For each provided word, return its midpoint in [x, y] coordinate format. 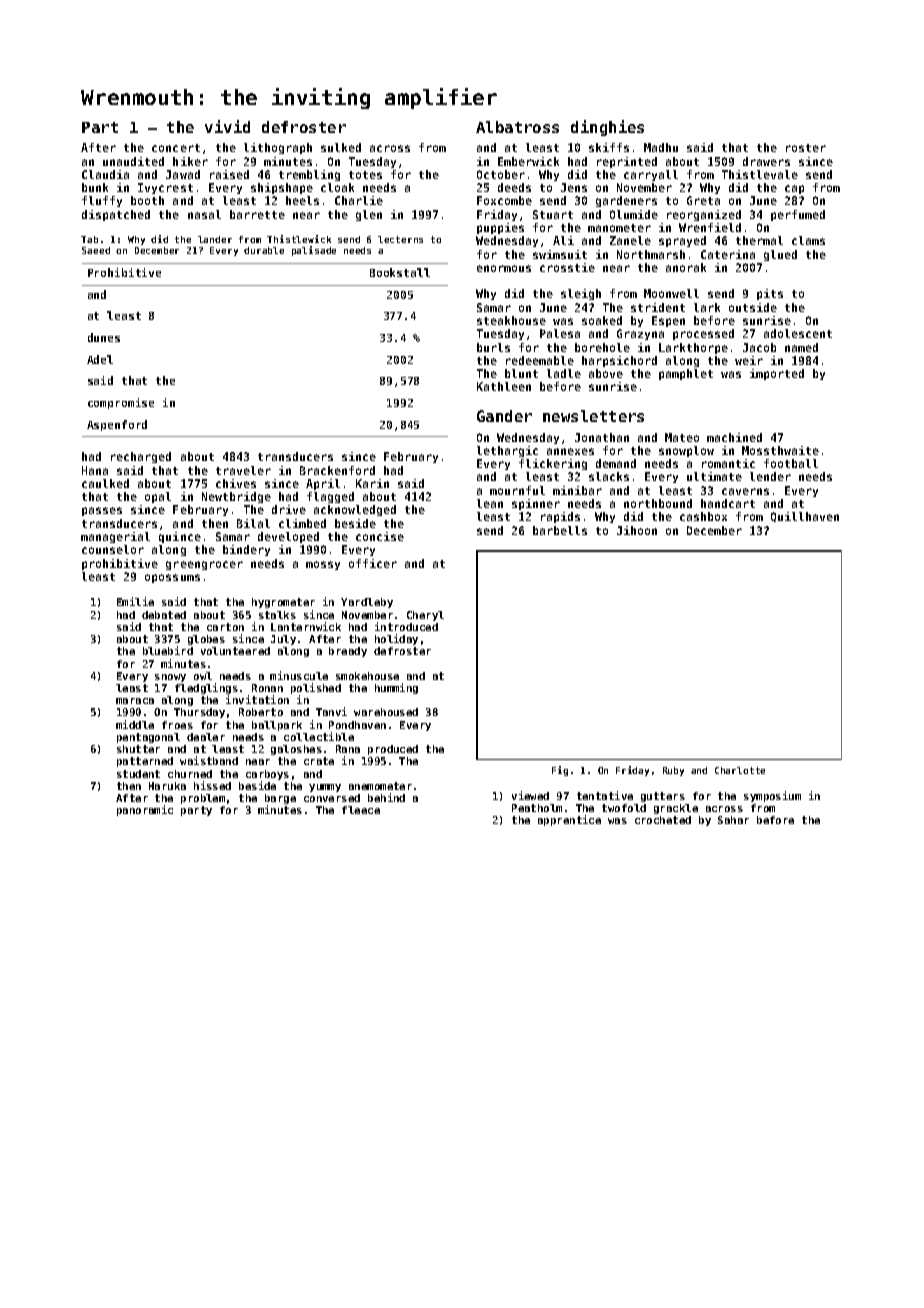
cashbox [703, 516]
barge [280, 799]
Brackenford [337, 470]
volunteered [235, 651]
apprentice [569, 820]
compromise [121, 403]
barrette [257, 214]
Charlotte [740, 770]
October [501, 174]
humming [396, 688]
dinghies [607, 128]
